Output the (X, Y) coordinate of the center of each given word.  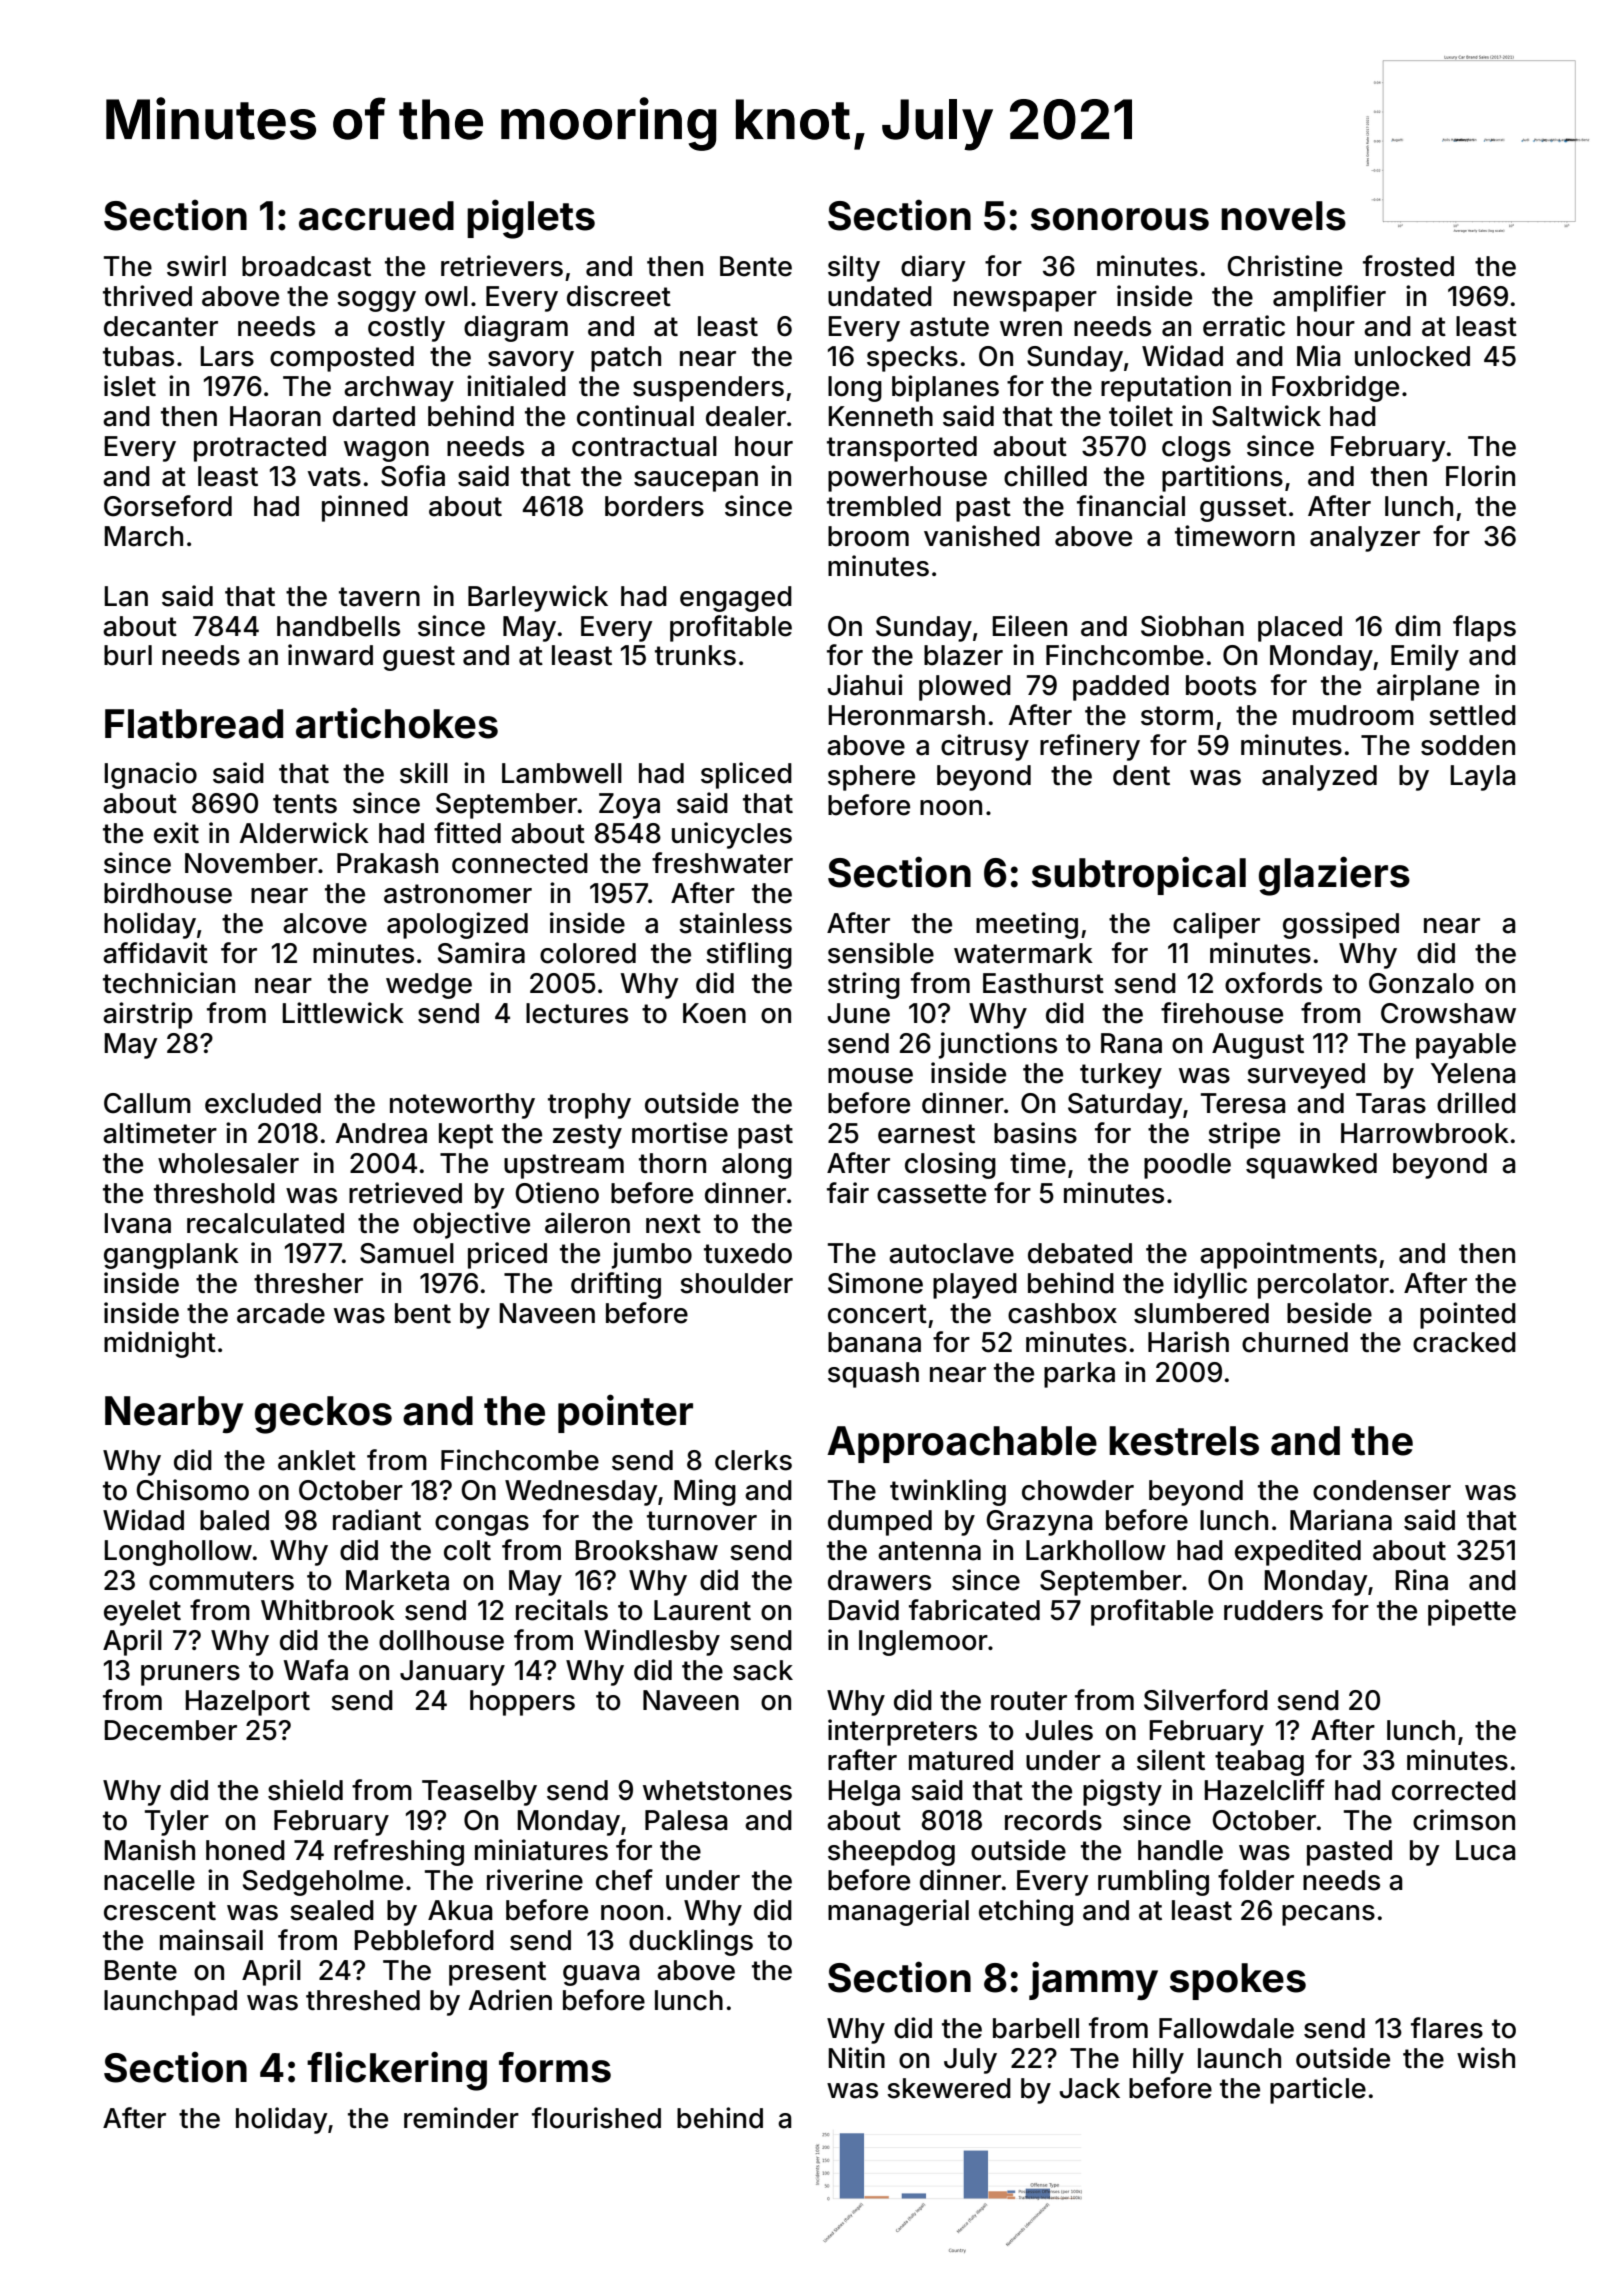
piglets (531, 219)
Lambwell (562, 773)
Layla (1483, 778)
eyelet (142, 1613)
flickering (397, 2071)
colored (588, 953)
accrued (376, 216)
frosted (1408, 266)
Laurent (702, 1610)
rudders (1273, 1610)
